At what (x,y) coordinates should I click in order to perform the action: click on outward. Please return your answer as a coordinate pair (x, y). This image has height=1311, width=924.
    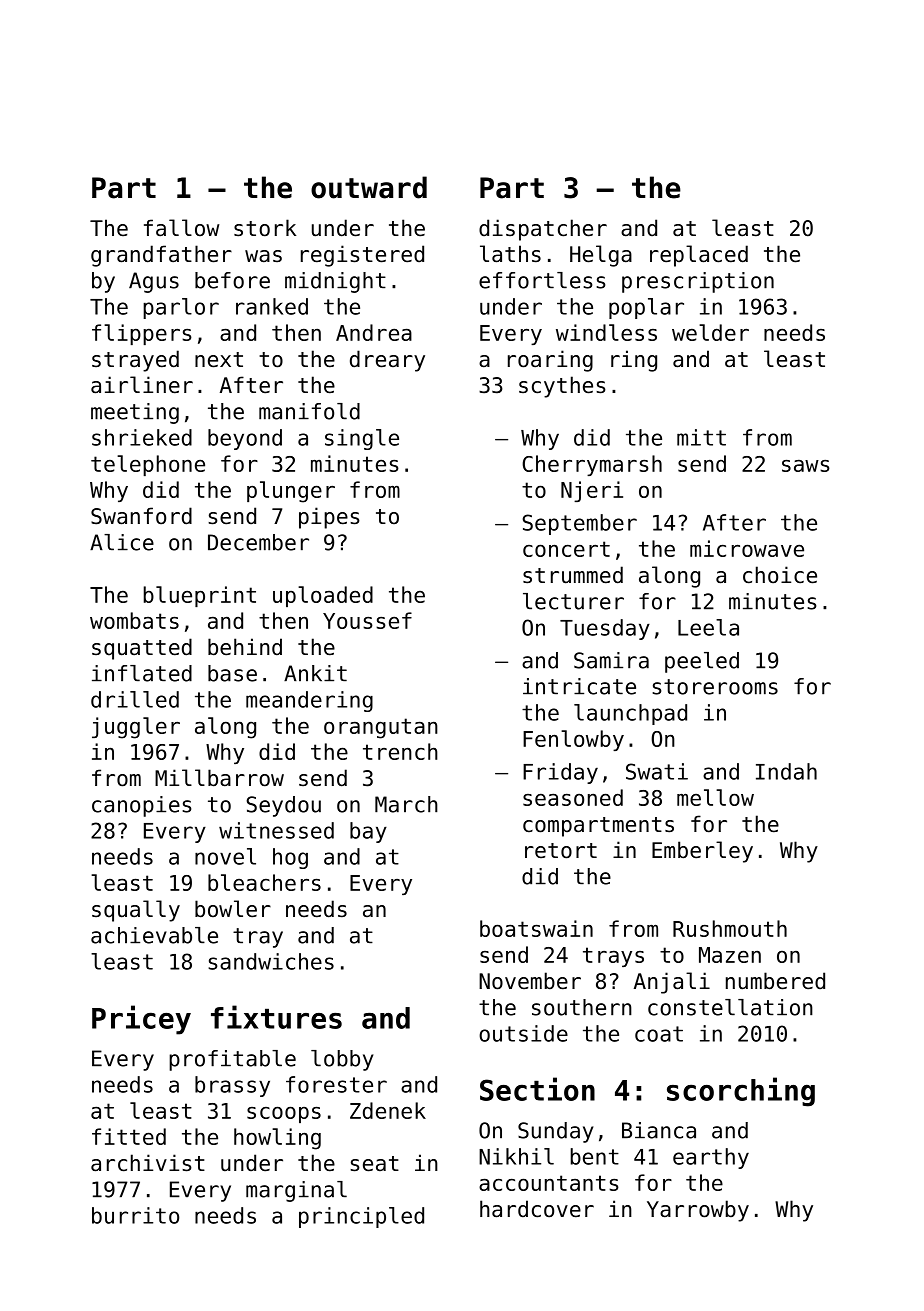
    Looking at the image, I should click on (369, 187).
